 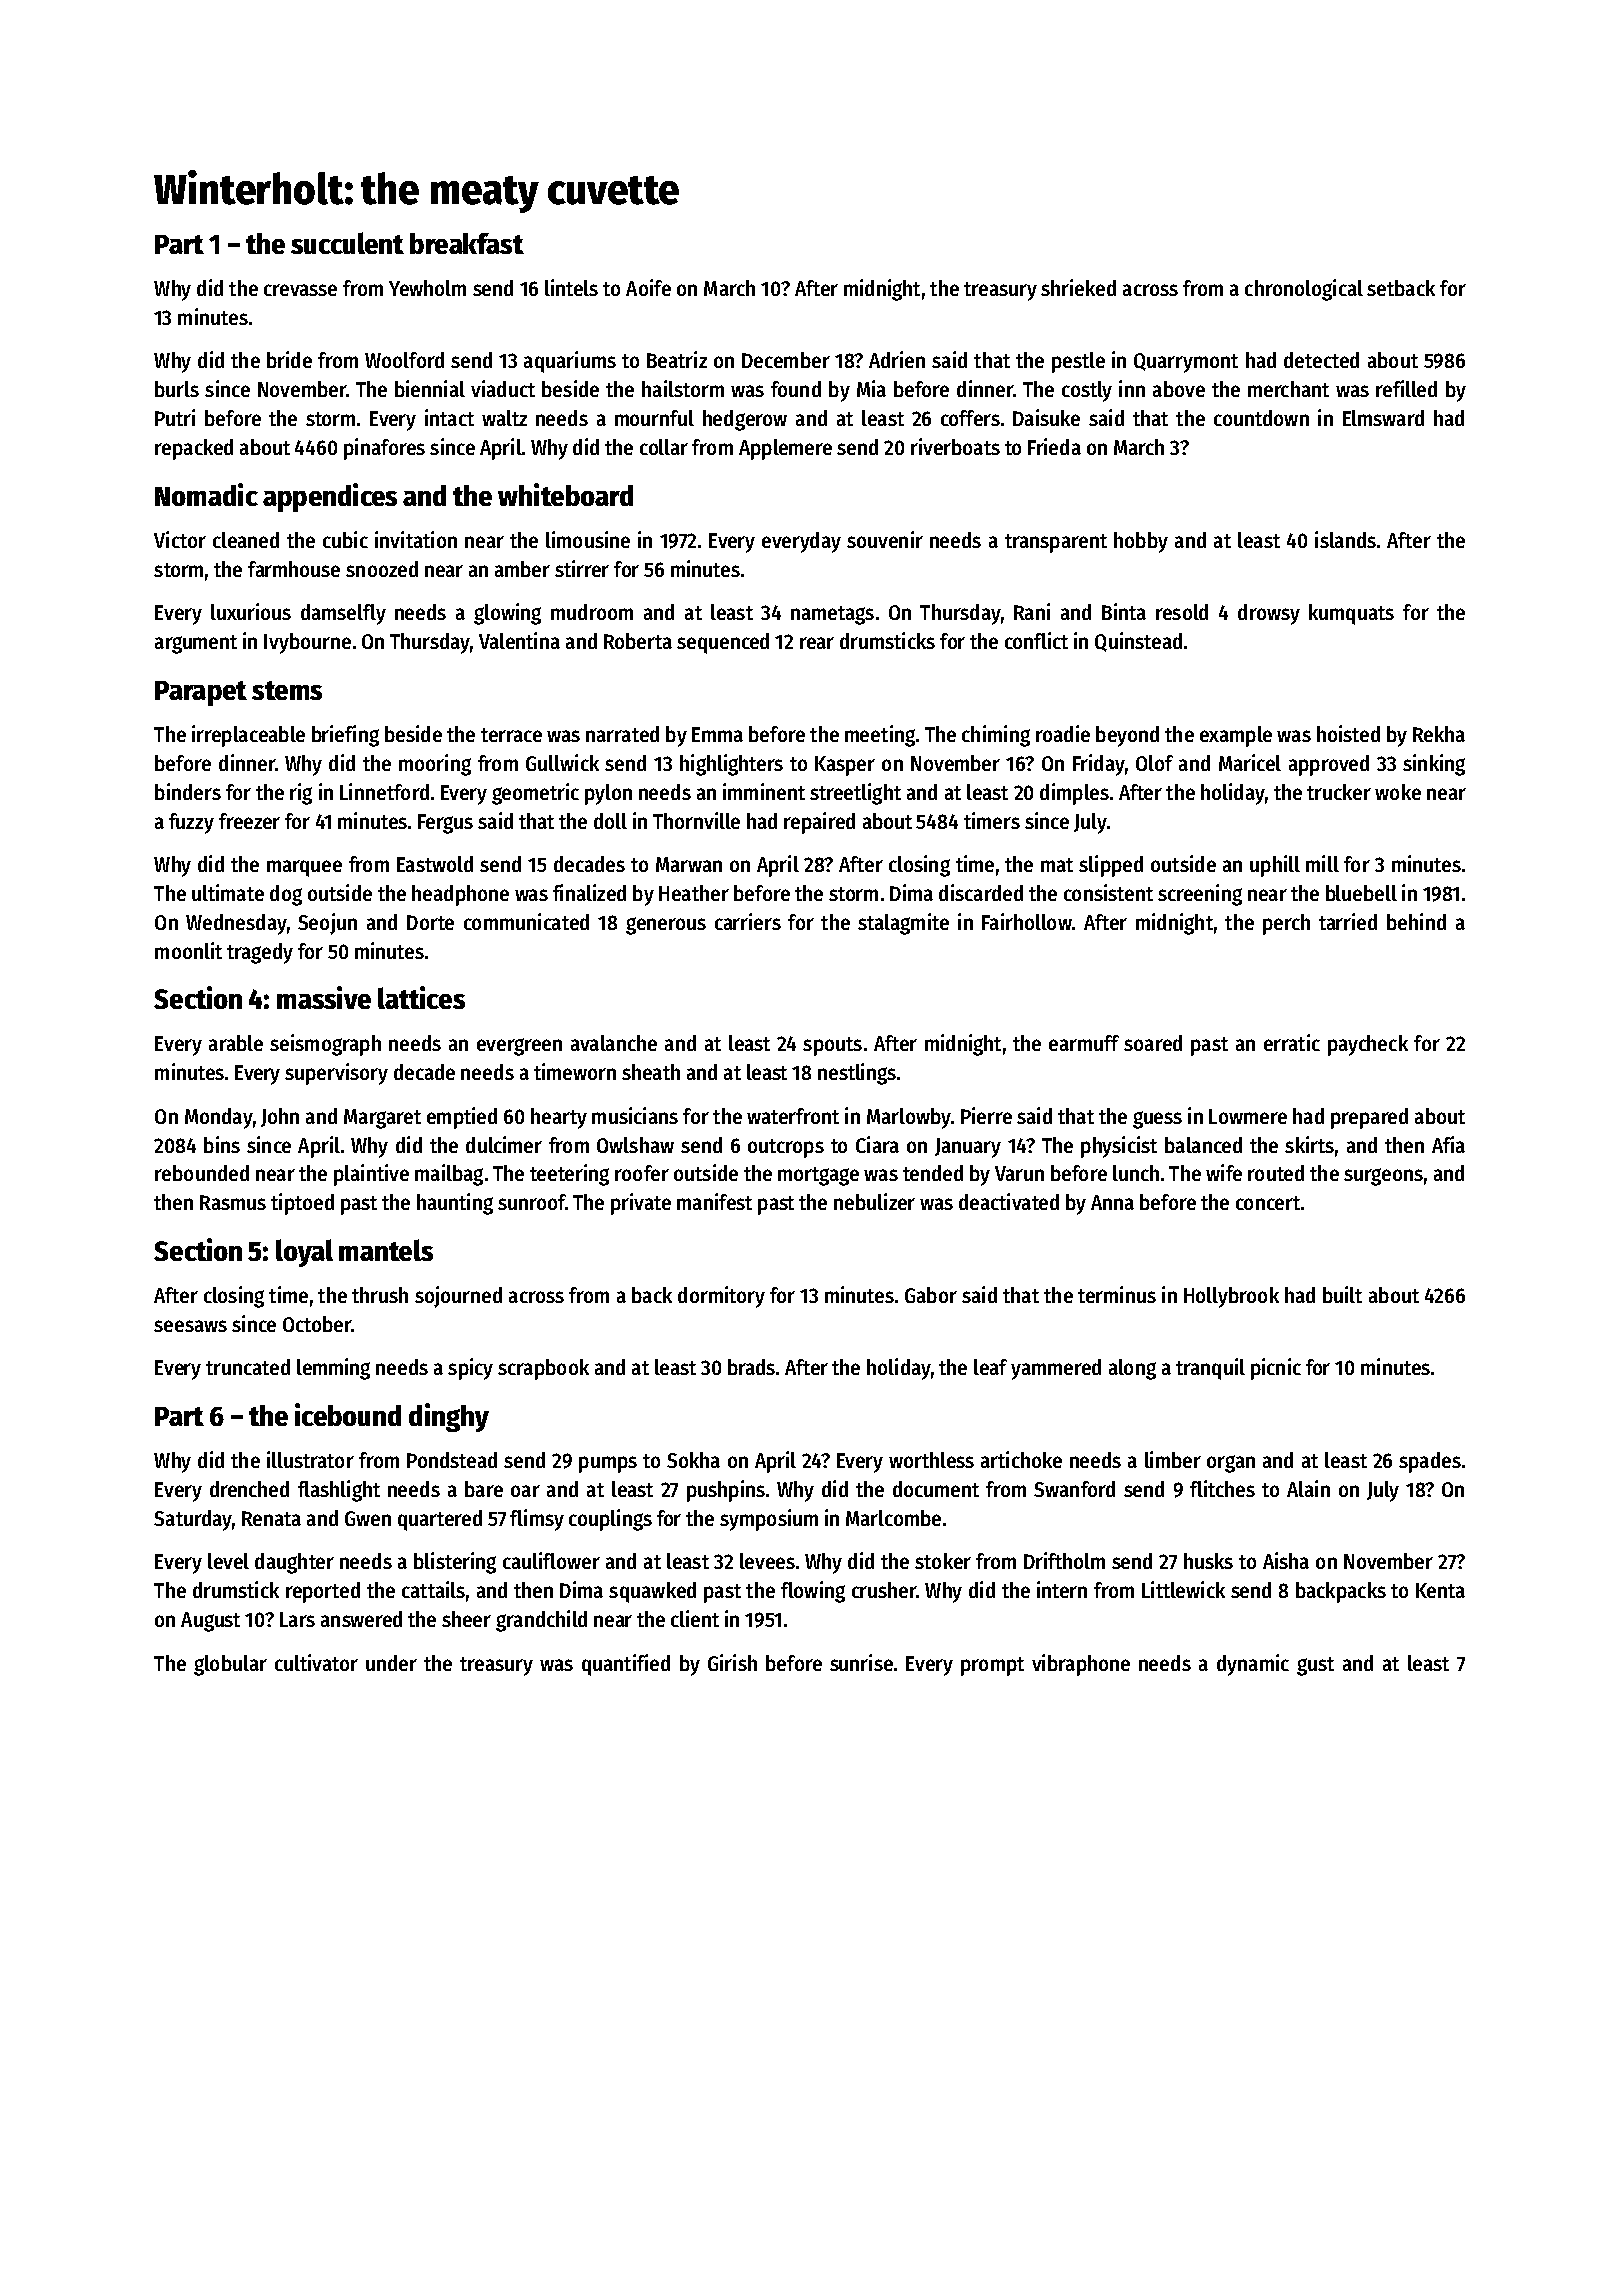 What do you see at coordinates (626, 1665) in the screenshot?
I see `quantified` at bounding box center [626, 1665].
